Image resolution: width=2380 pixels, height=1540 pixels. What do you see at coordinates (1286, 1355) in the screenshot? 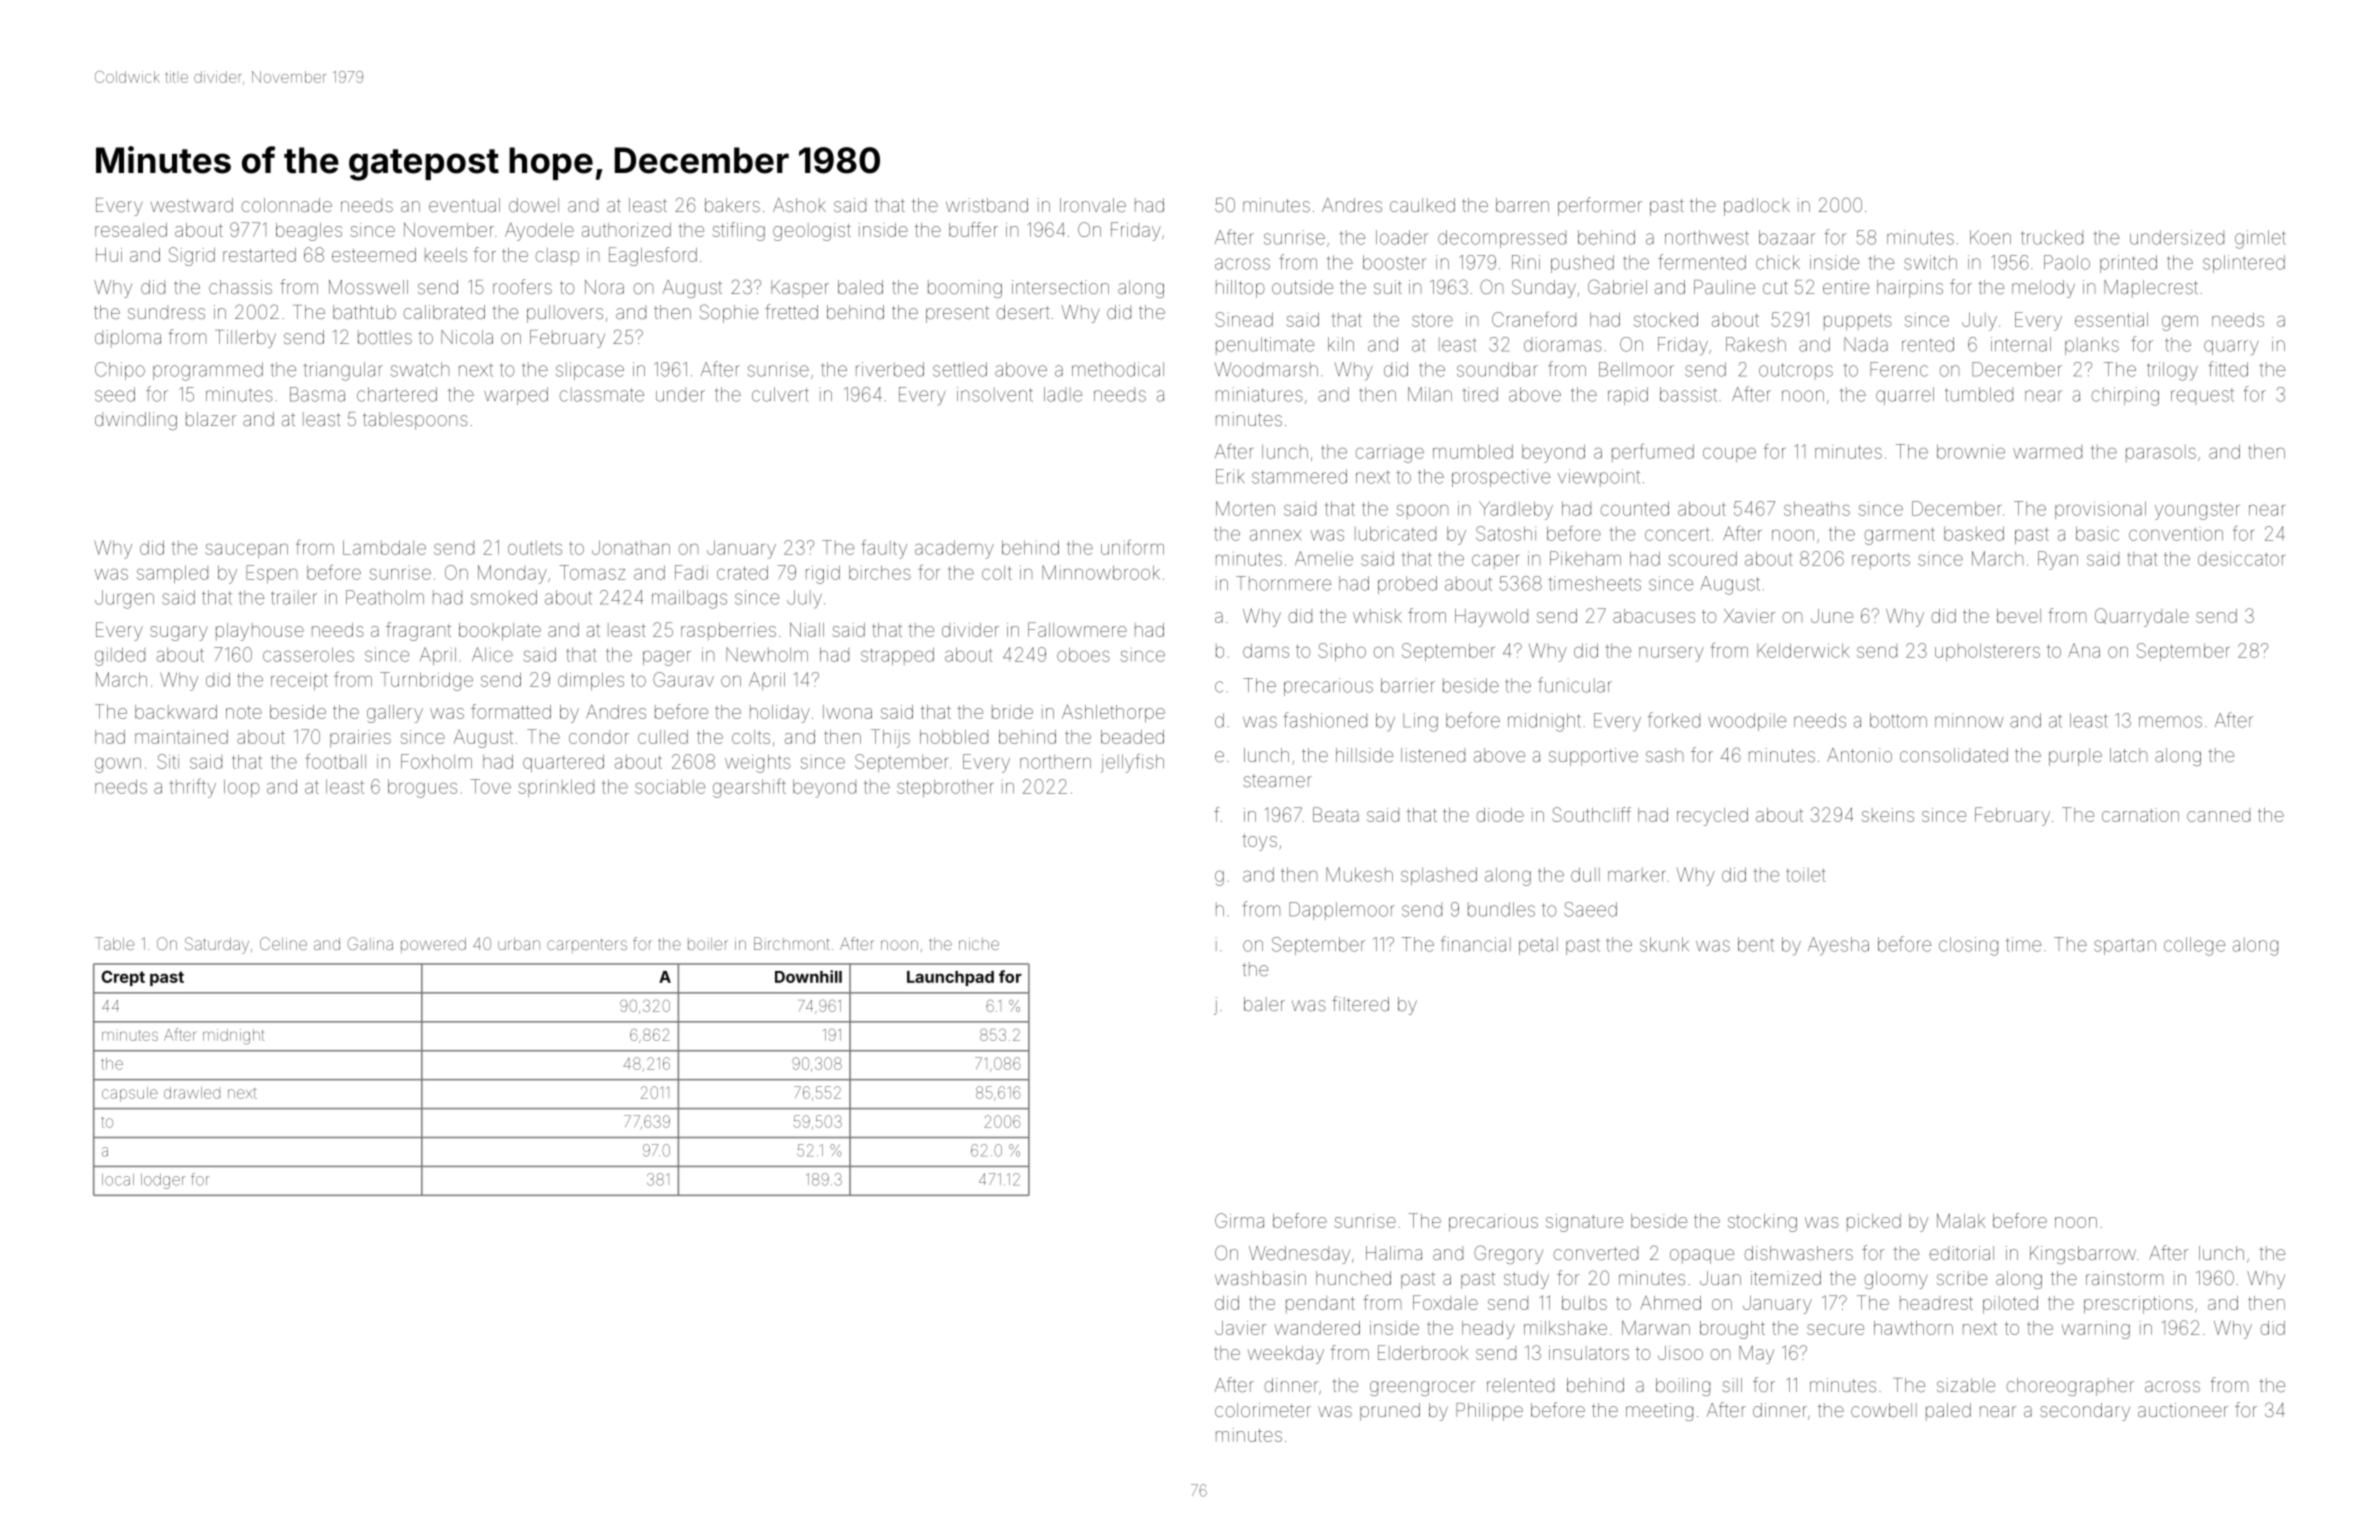
I see `weekday` at bounding box center [1286, 1355].
